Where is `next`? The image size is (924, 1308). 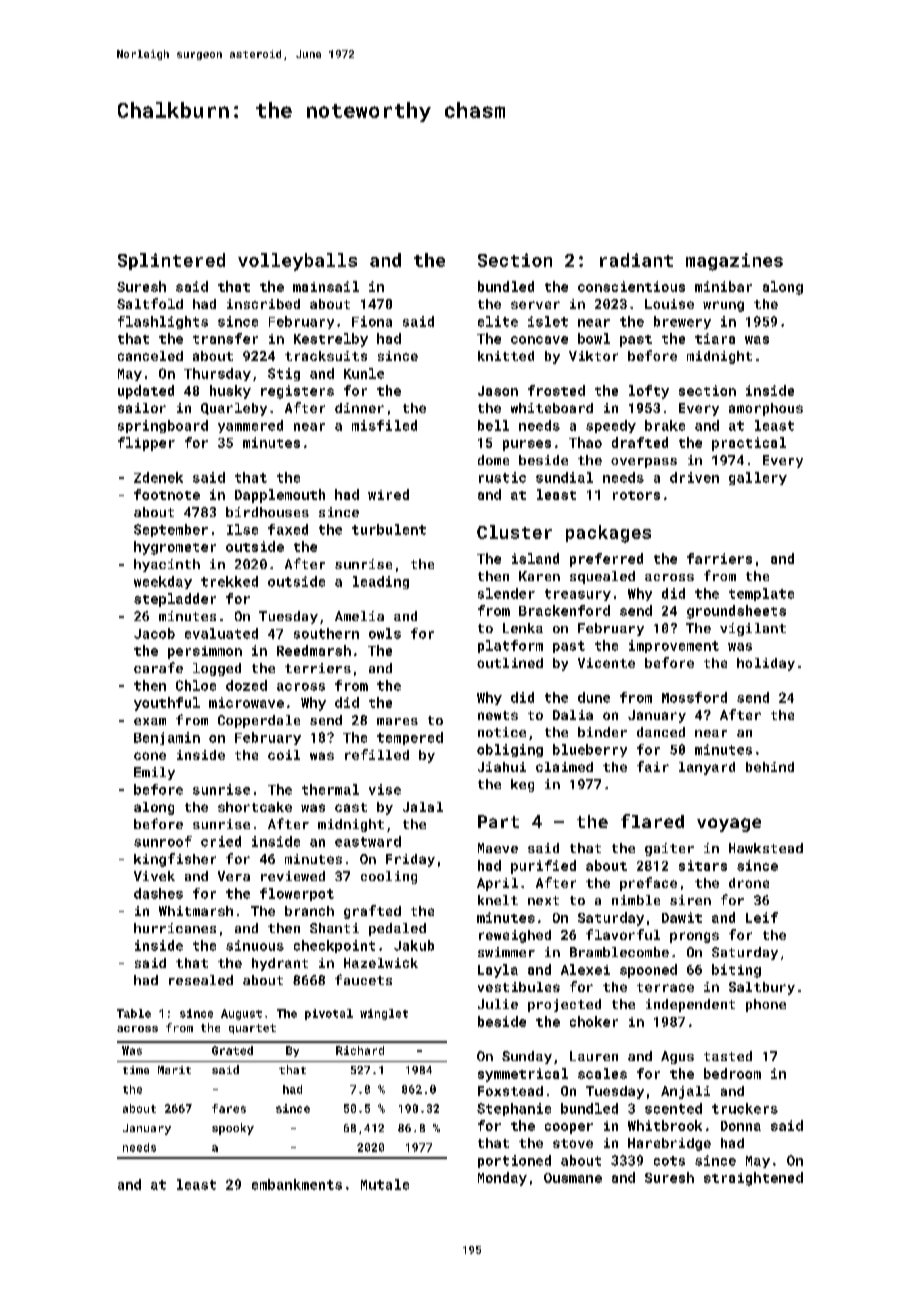 next is located at coordinates (543, 900).
